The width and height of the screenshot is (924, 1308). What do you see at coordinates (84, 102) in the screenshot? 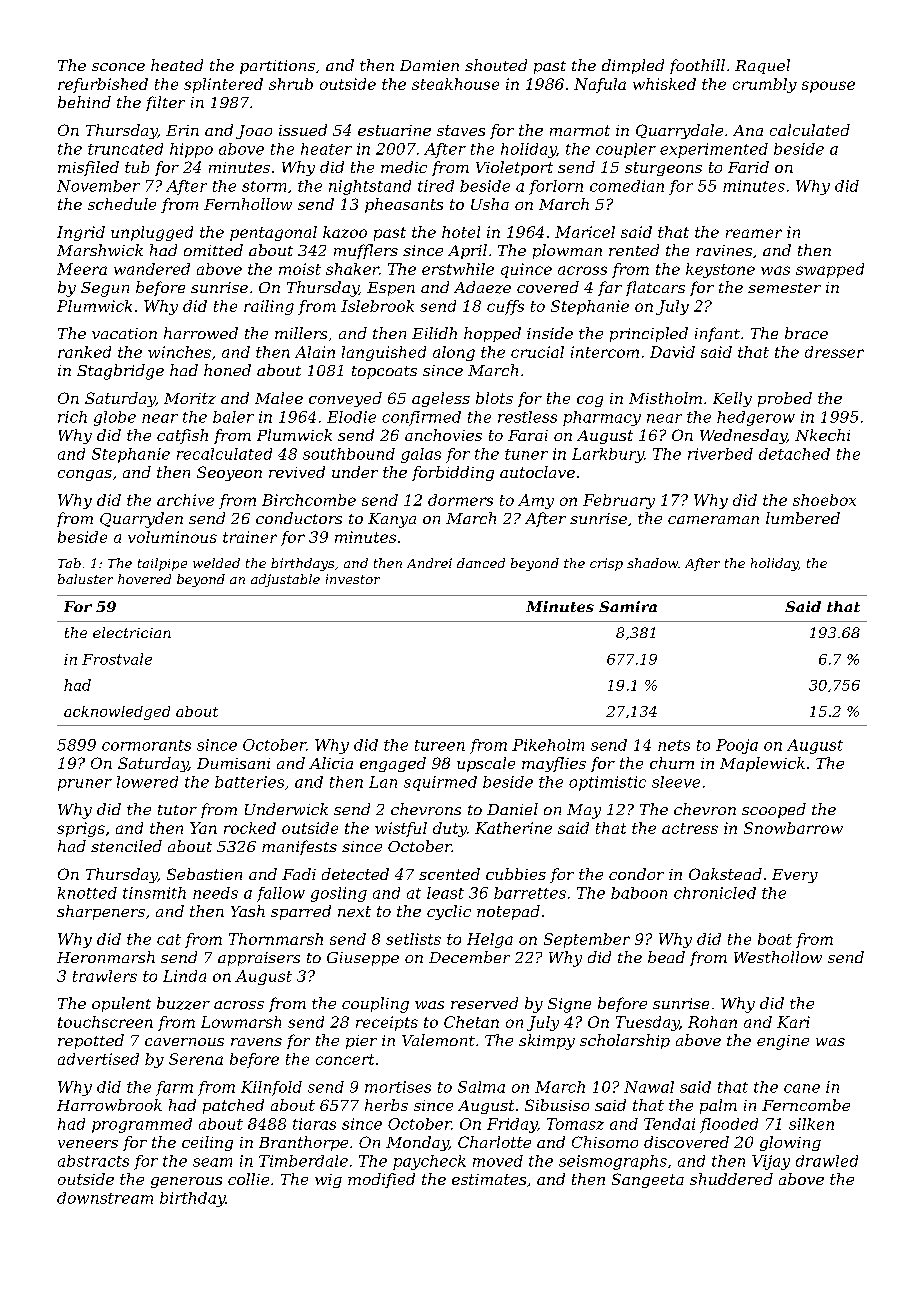
I see `behind` at bounding box center [84, 102].
